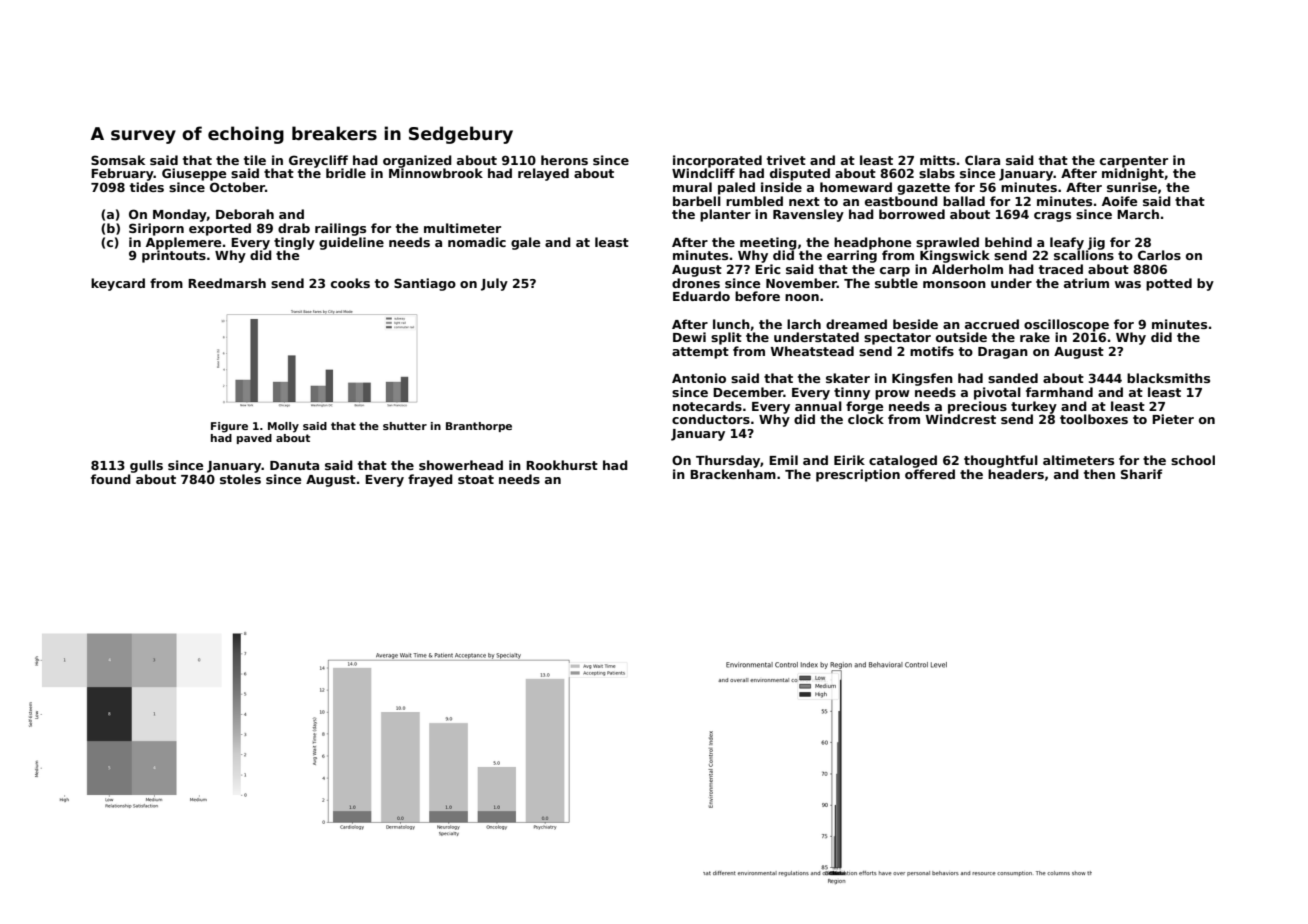 The height and width of the screenshot is (924, 1308). What do you see at coordinates (318, 161) in the screenshot?
I see `Greycliff` at bounding box center [318, 161].
